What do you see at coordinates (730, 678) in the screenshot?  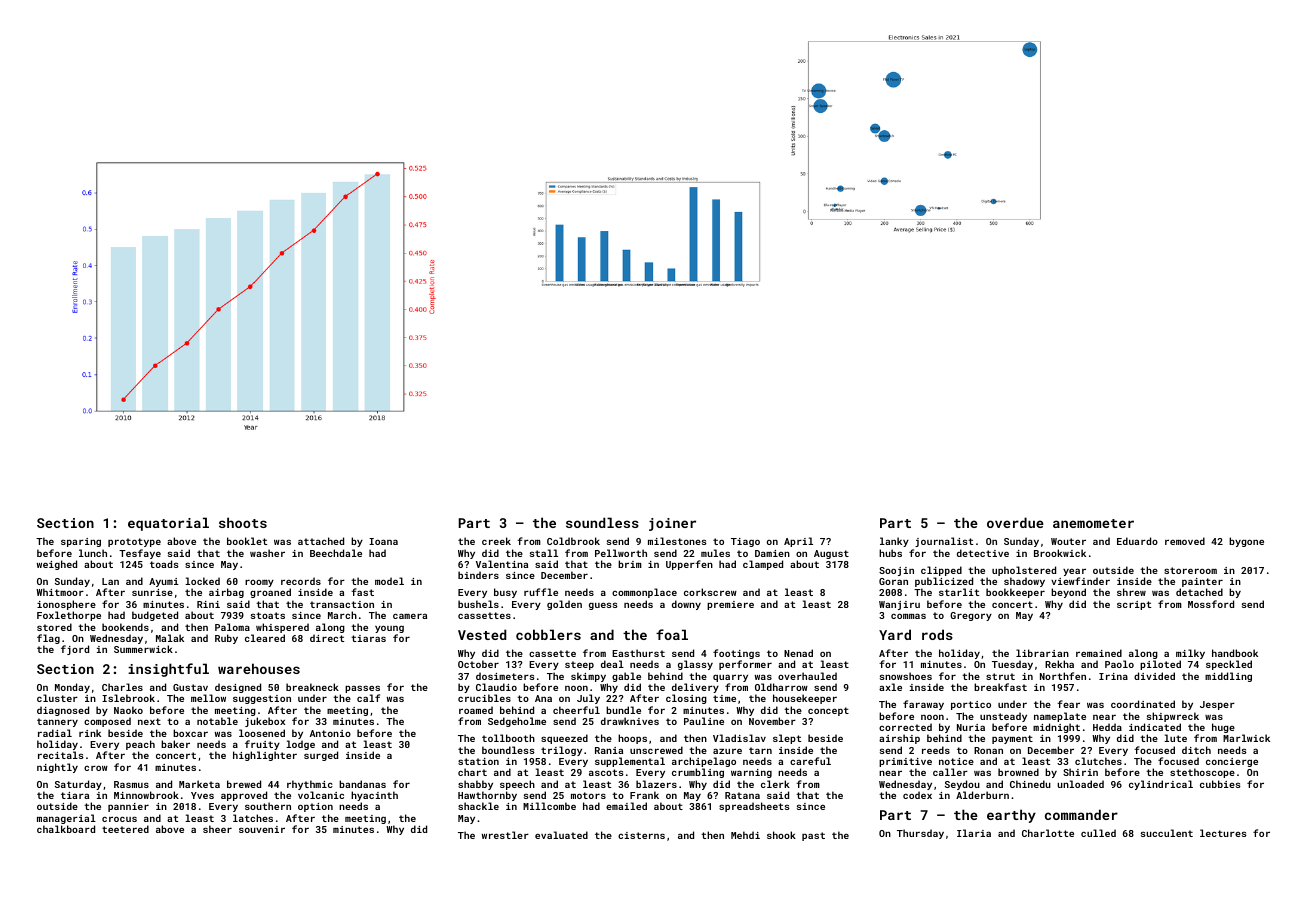 I see `quarry` at bounding box center [730, 678].
